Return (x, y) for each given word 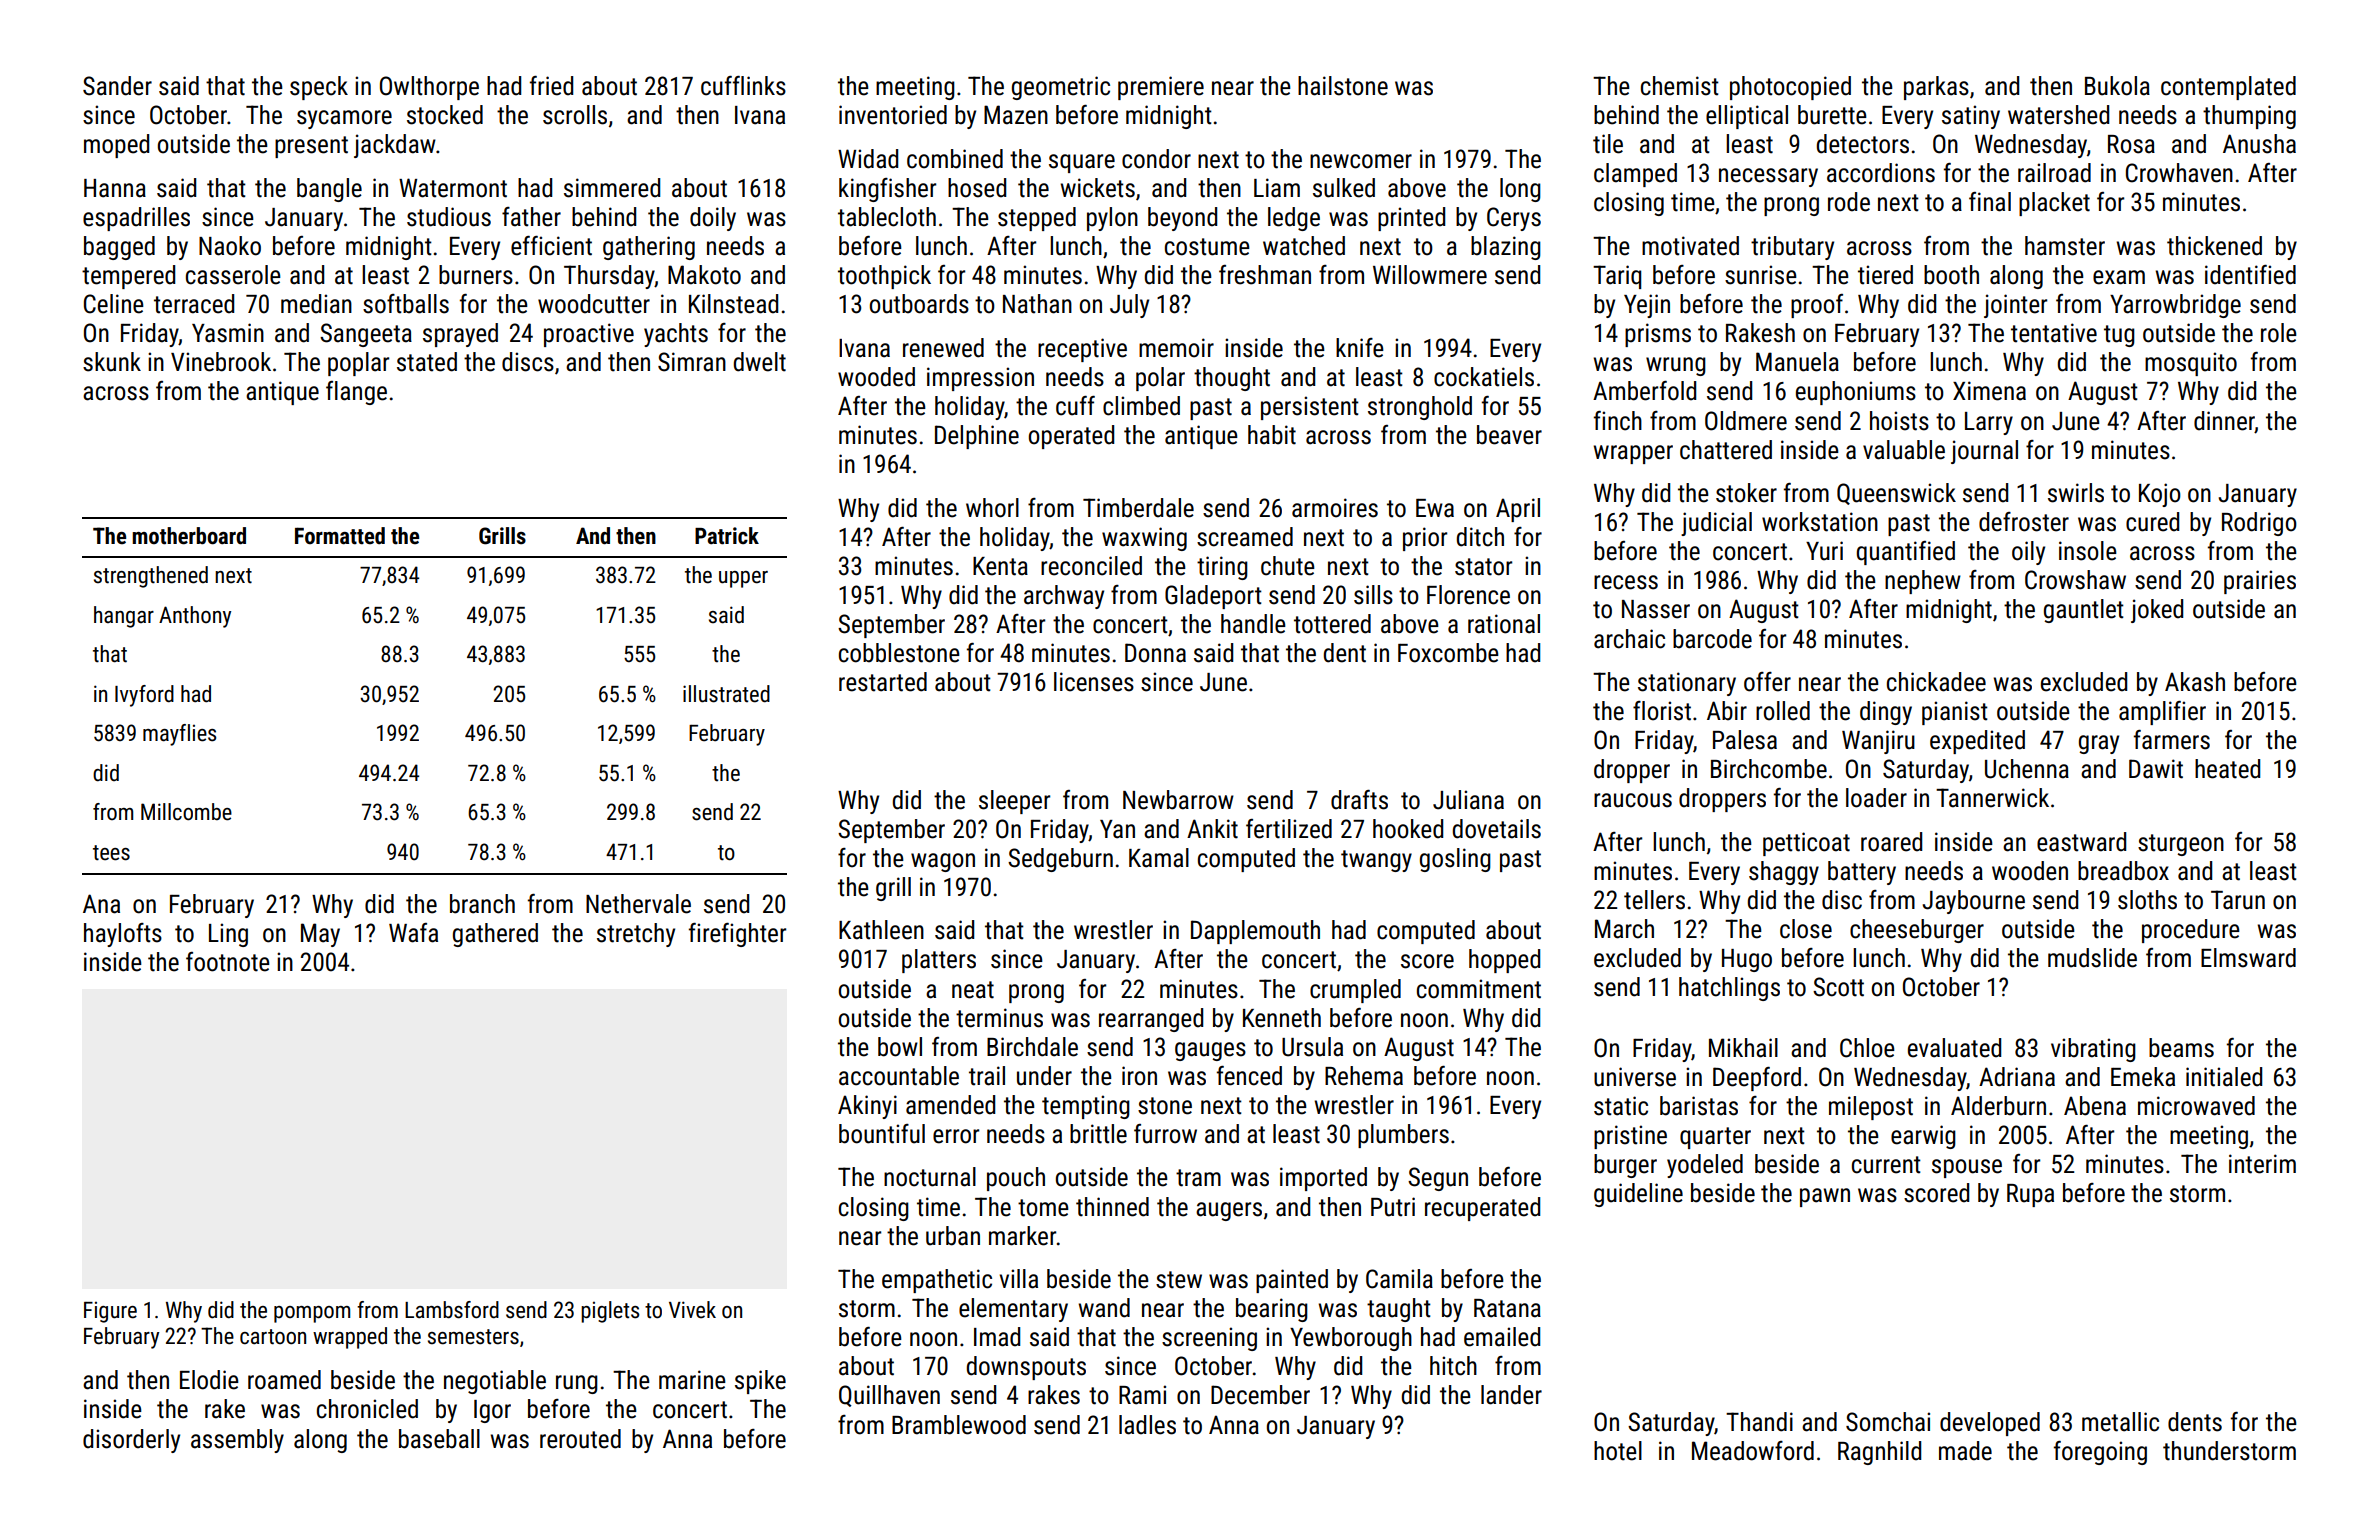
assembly (237, 1441)
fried (551, 86)
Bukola (2117, 86)
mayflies (179, 735)
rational (1504, 624)
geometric (1061, 88)
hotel (1618, 1451)
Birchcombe (1769, 769)
